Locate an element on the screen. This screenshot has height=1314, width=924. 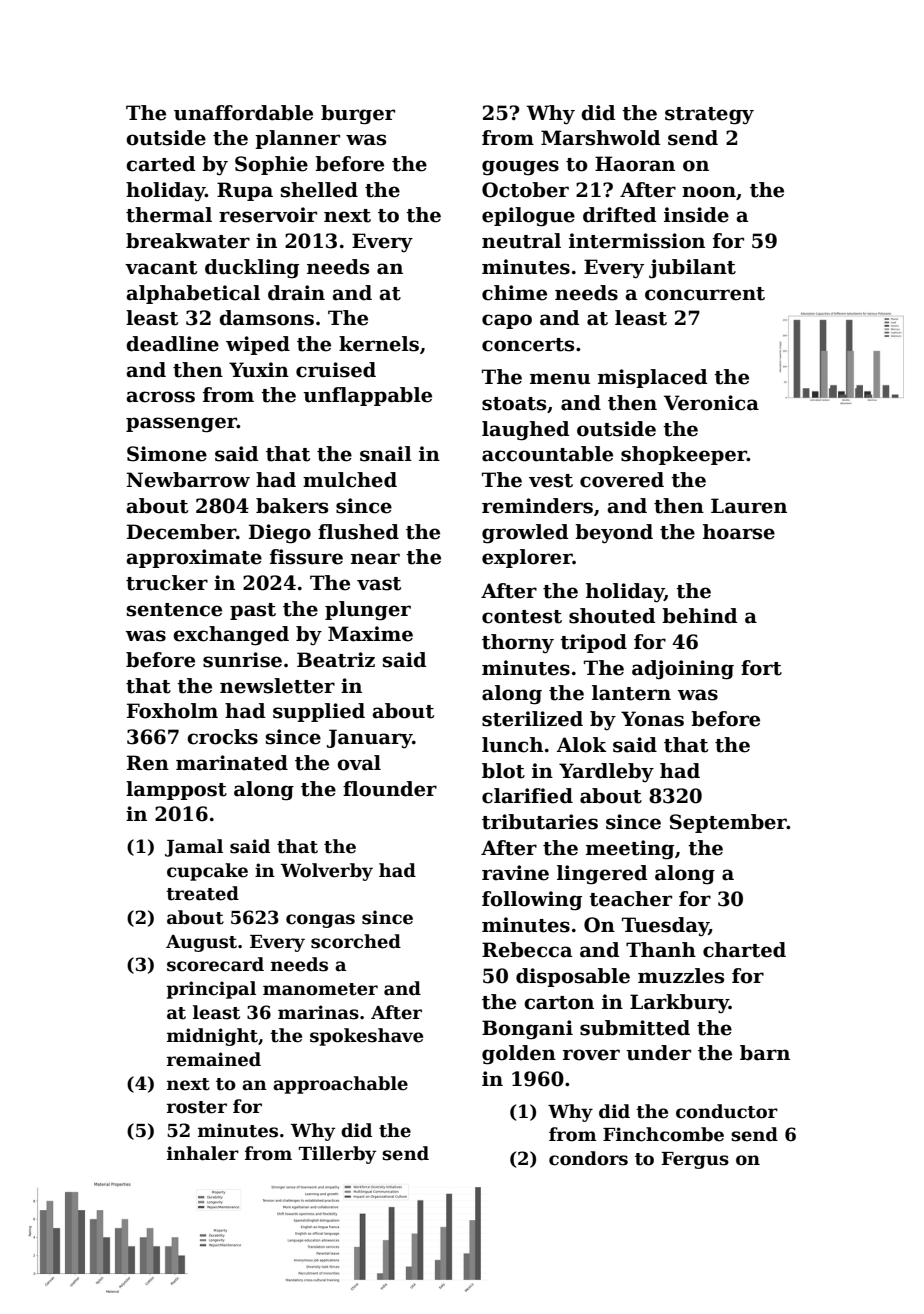
Tillerby is located at coordinates (337, 1155).
